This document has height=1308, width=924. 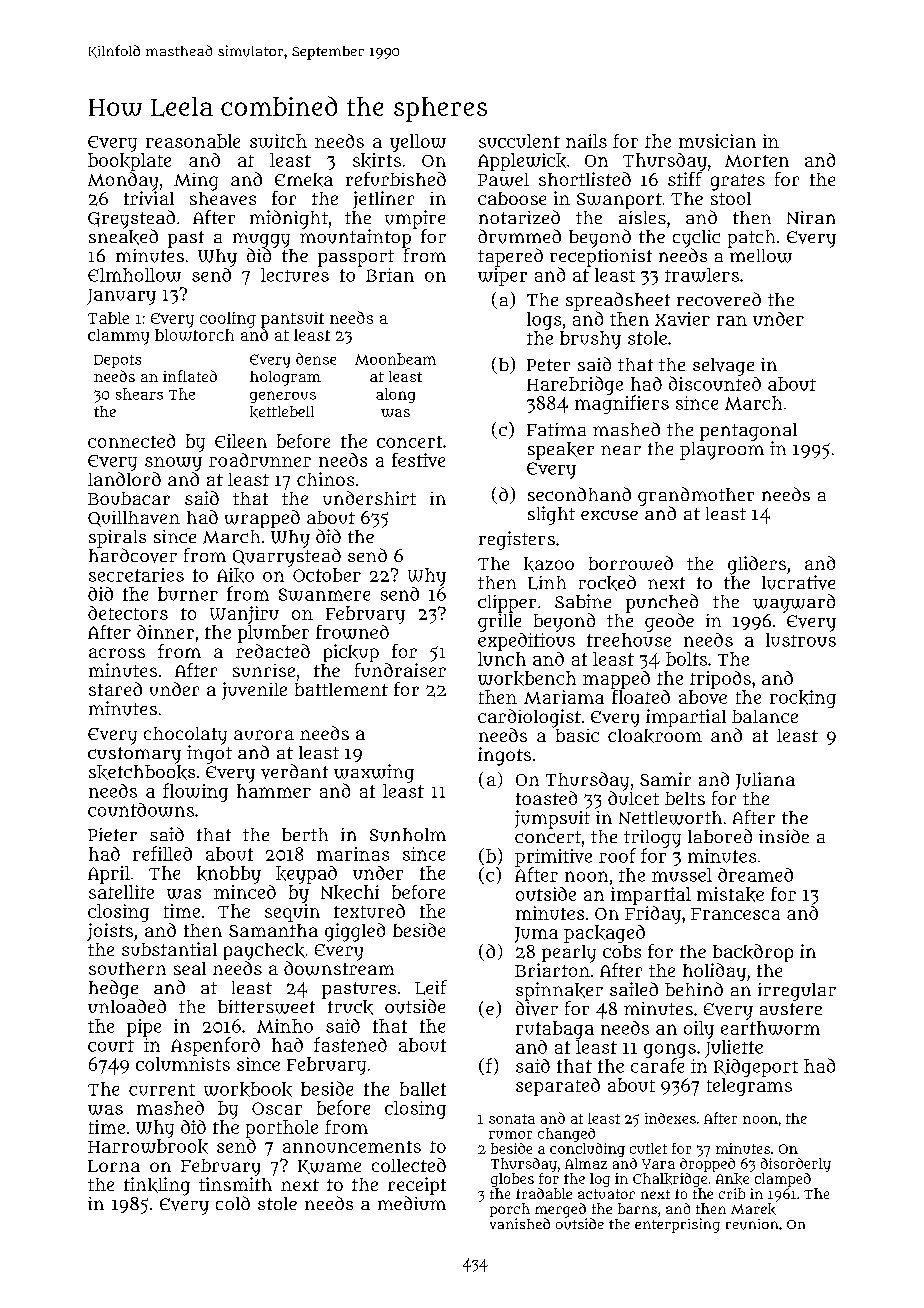 I want to click on Kwame, so click(x=329, y=1167).
